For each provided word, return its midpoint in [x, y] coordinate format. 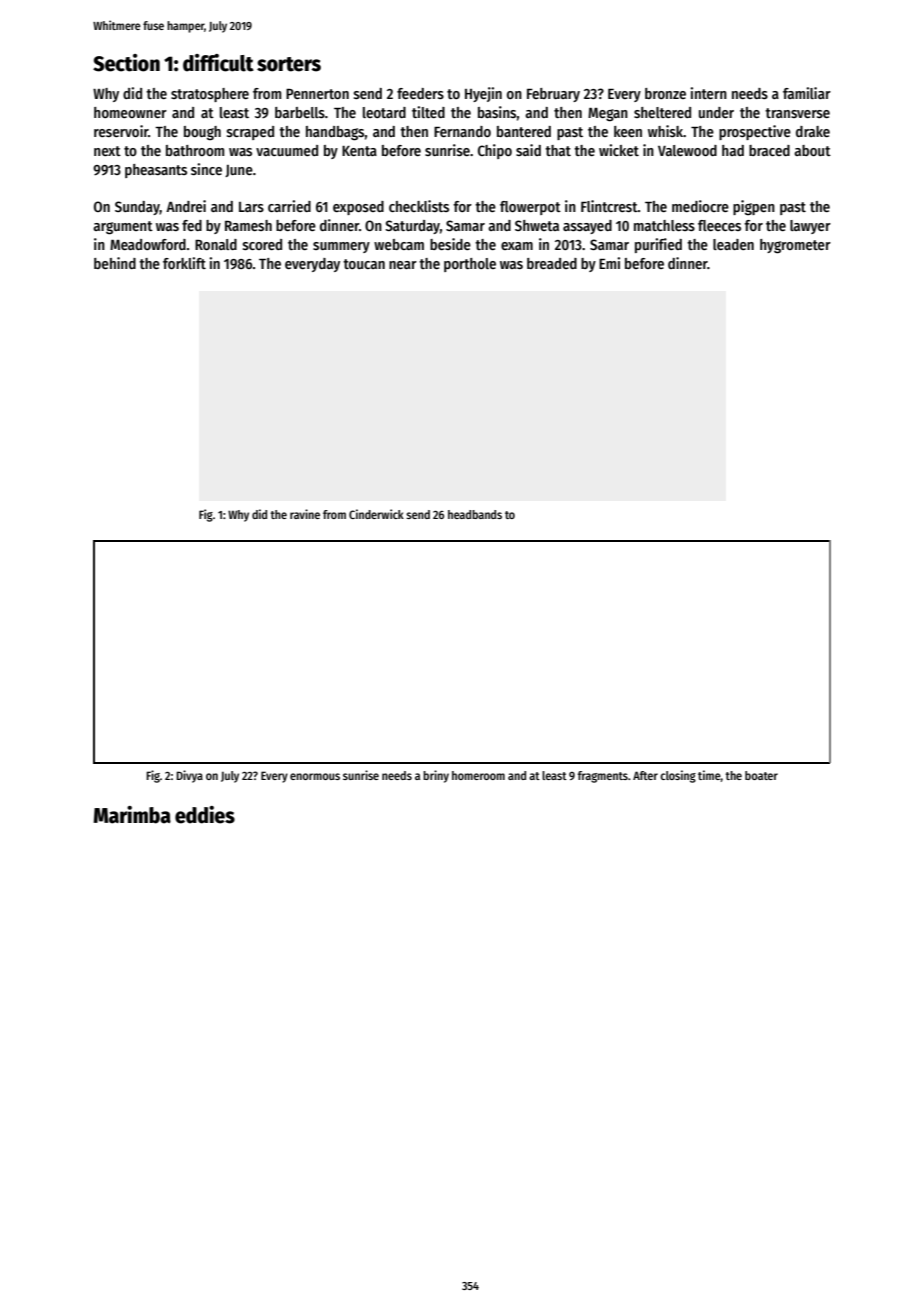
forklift [184, 263]
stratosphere [210, 95]
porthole [470, 265]
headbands [475, 514]
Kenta [359, 151]
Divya [189, 776]
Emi [609, 263]
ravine [305, 514]
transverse [797, 113]
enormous [315, 776]
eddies [205, 815]
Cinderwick [376, 514]
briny [436, 776]
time [709, 776]
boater [761, 775]
